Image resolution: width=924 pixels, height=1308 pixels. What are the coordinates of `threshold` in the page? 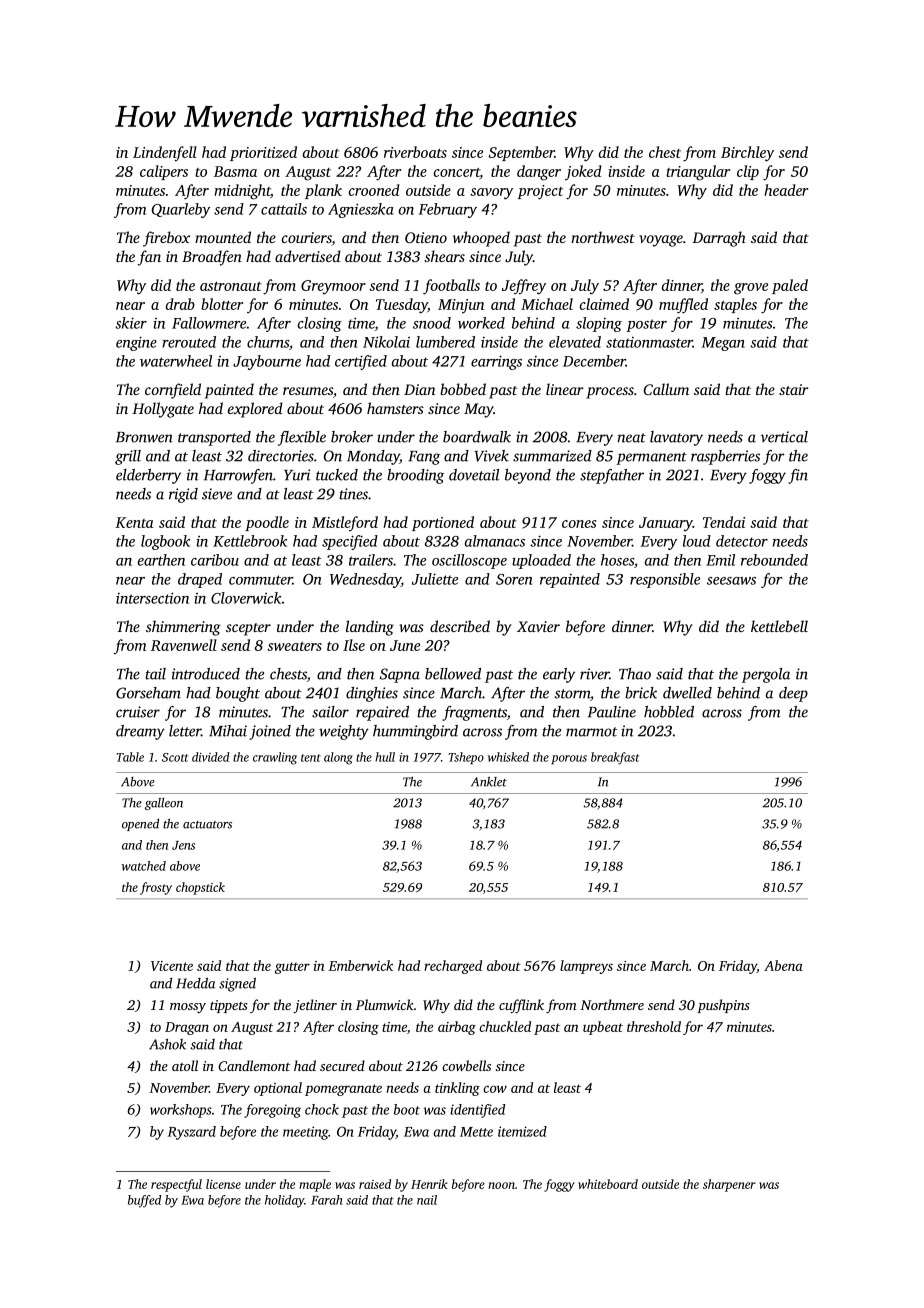 It's located at (654, 1026).
